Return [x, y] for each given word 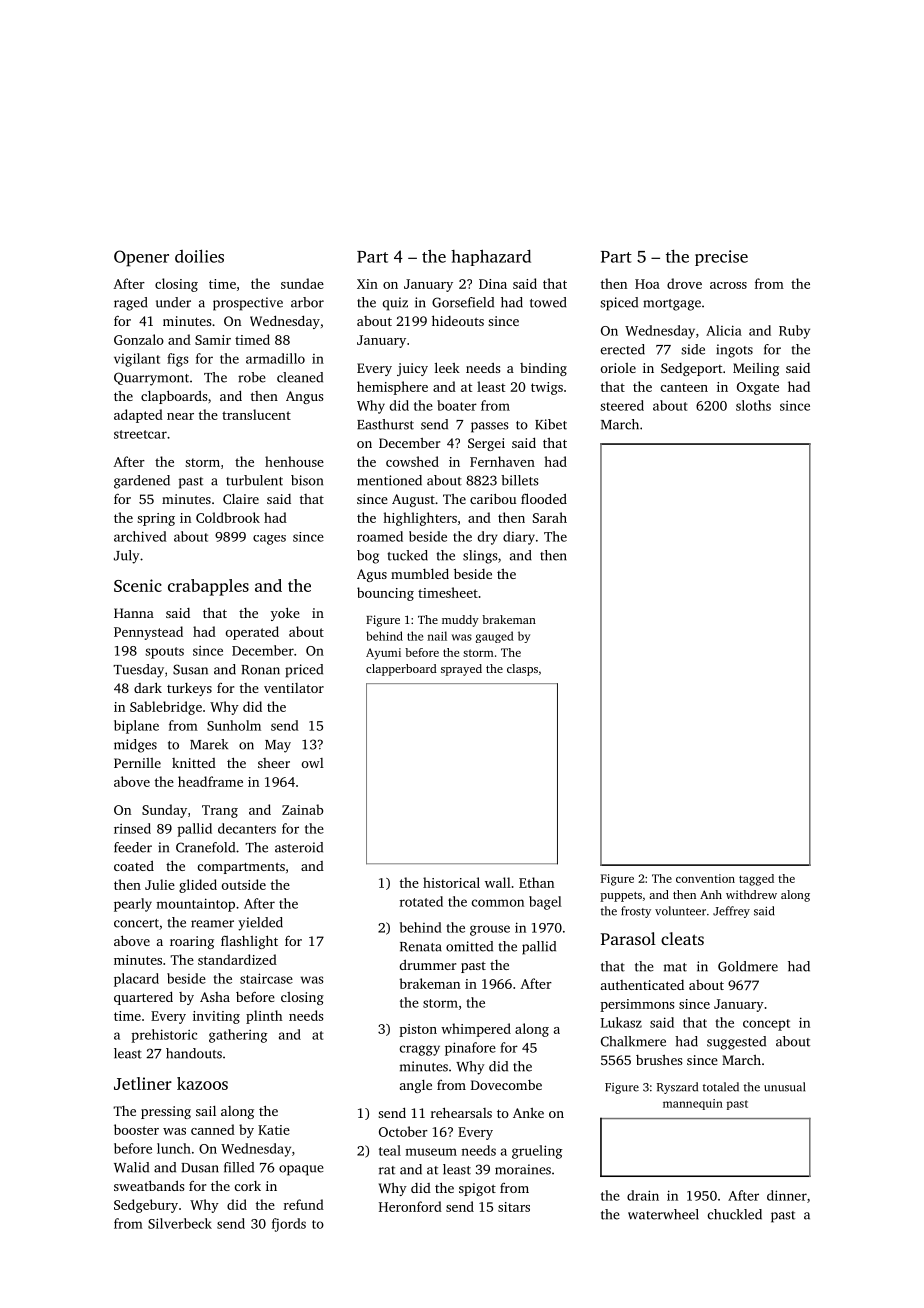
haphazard [491, 257]
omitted [469, 946]
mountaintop [196, 905]
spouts [164, 653]
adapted [138, 416]
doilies [199, 256]
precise [721, 258]
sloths [753, 405]
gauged [494, 637]
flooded [544, 498]
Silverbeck [180, 1223]
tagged [756, 880]
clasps [522, 670]
